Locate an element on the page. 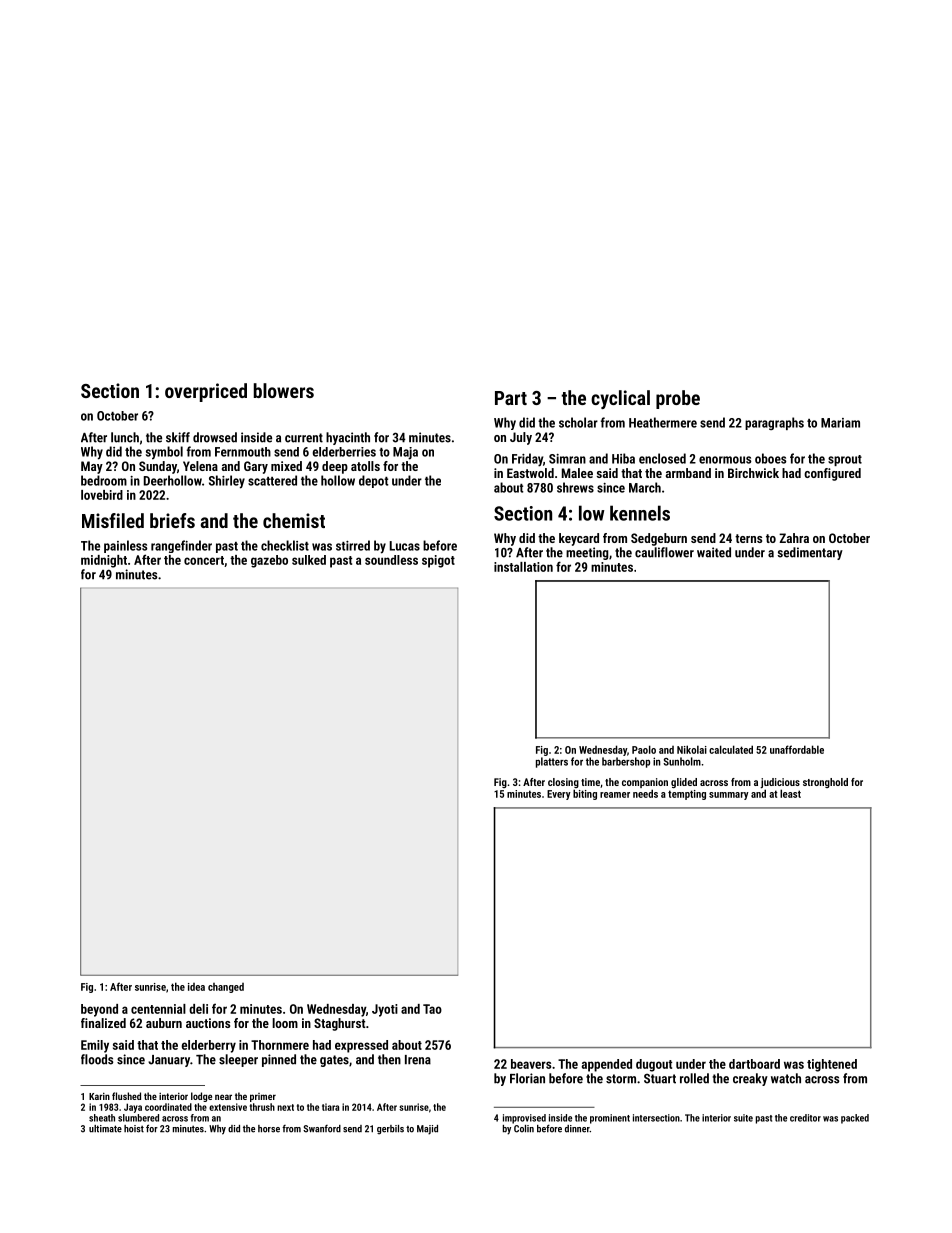 This image has height=1233, width=952. least is located at coordinates (790, 793).
